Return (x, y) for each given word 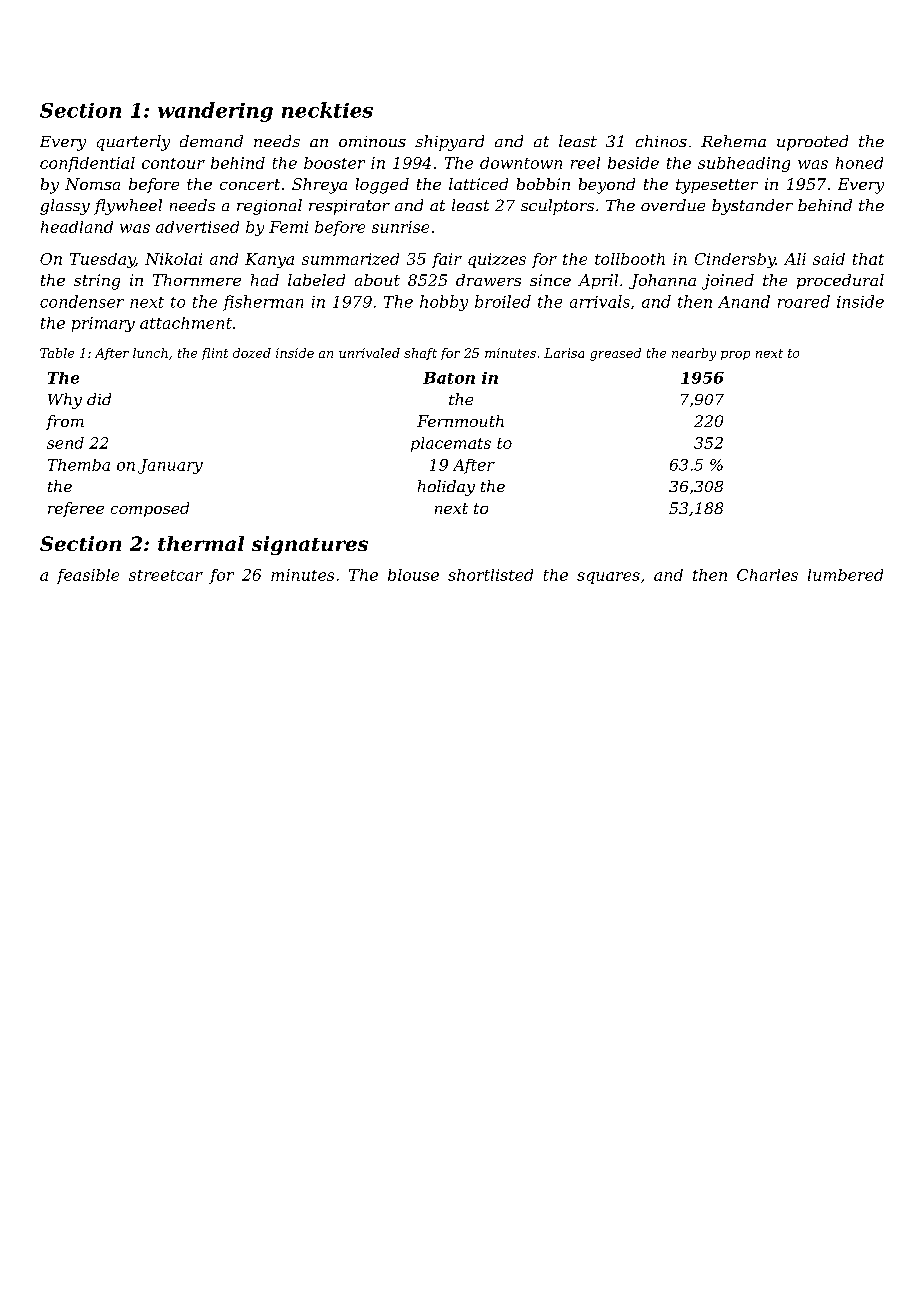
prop (735, 355)
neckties (327, 110)
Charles (767, 575)
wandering (215, 112)
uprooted (812, 143)
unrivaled (369, 353)
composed (150, 509)
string (97, 282)
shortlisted (490, 575)
